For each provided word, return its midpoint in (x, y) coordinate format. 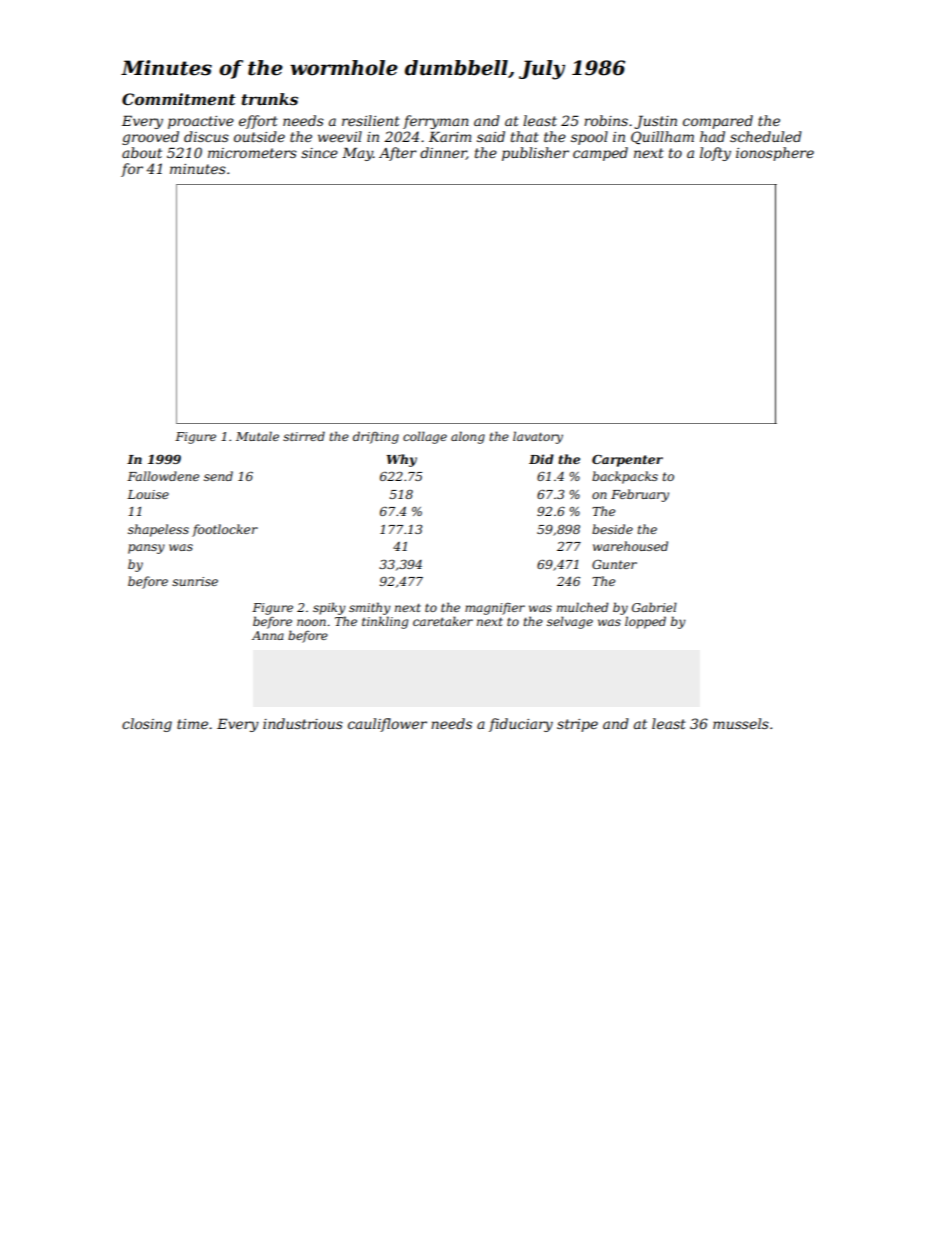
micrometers (252, 153)
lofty (715, 154)
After (398, 154)
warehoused (630, 546)
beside (612, 529)
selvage (570, 622)
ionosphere (775, 154)
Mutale (257, 436)
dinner (443, 153)
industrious (303, 723)
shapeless (158, 530)
